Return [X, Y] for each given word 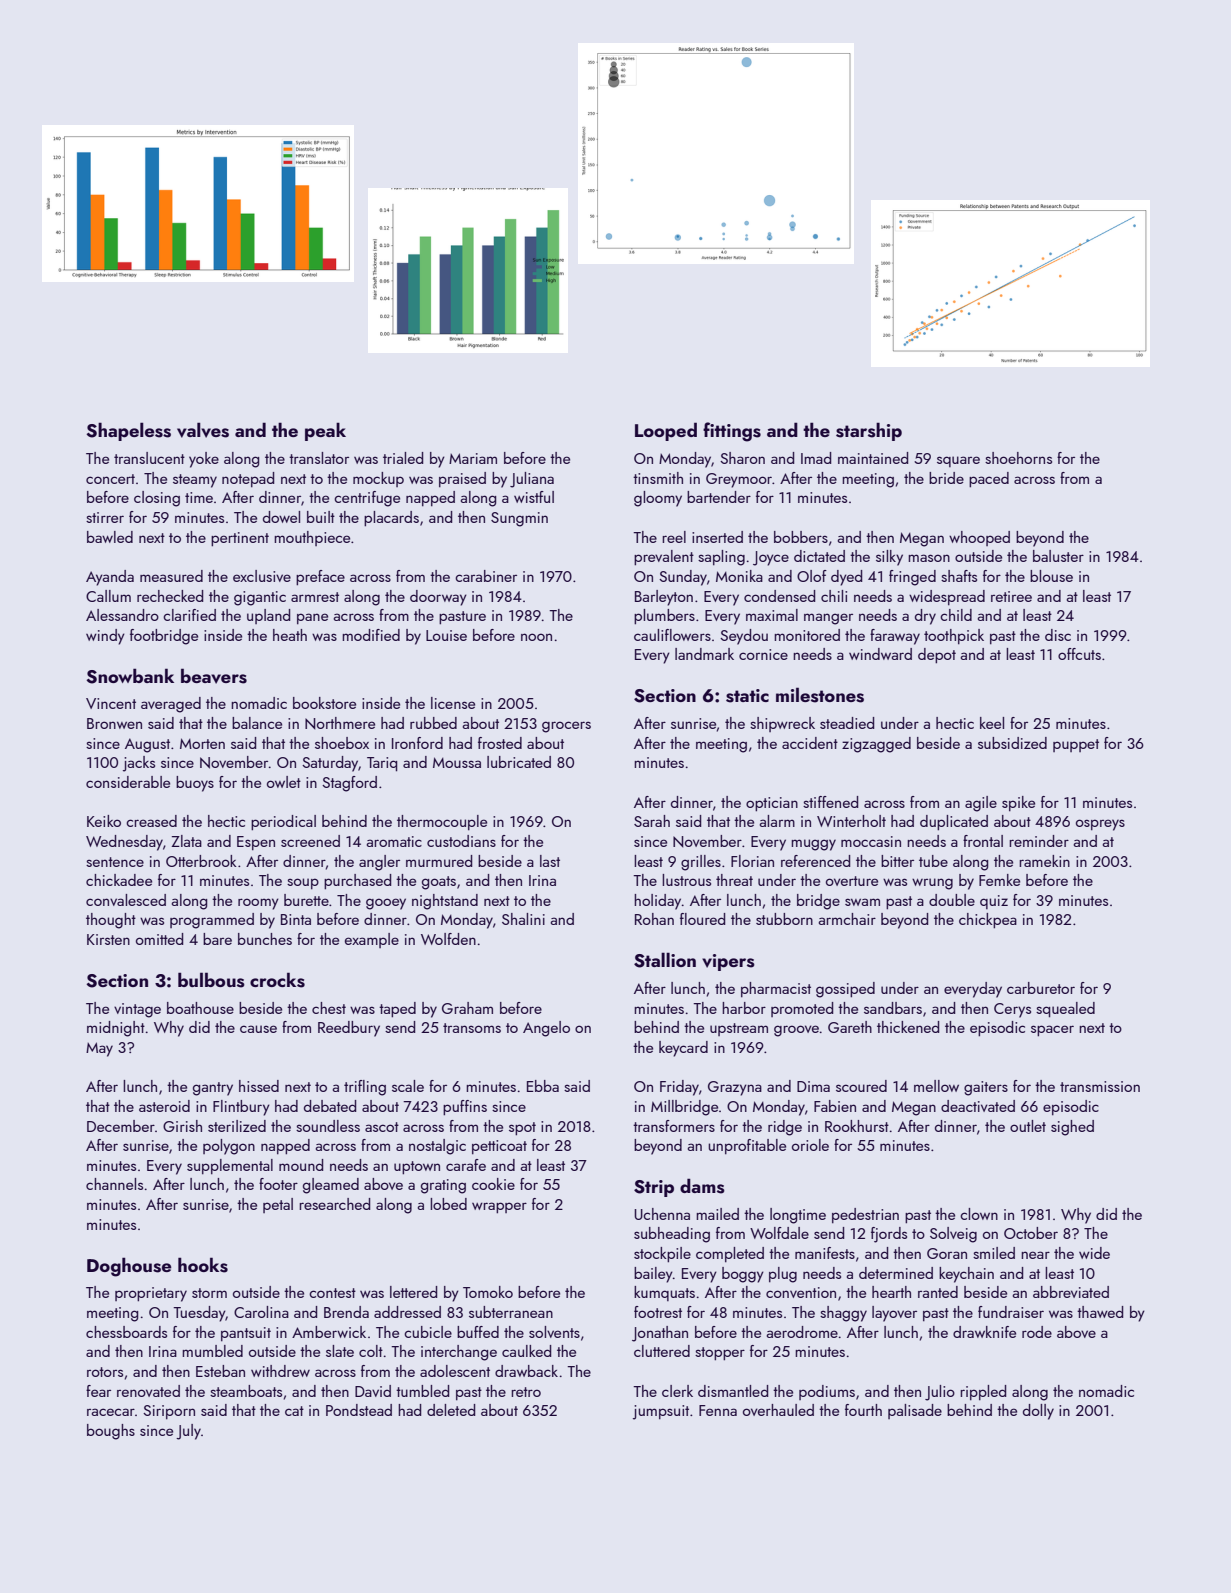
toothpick [954, 636]
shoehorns [1018, 458]
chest [329, 1008]
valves [203, 430]
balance [257, 723]
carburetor [1041, 988]
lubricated [519, 762]
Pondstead [359, 1410]
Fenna [718, 1410]
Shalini [523, 919]
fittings [732, 432]
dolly [1038, 1412]
